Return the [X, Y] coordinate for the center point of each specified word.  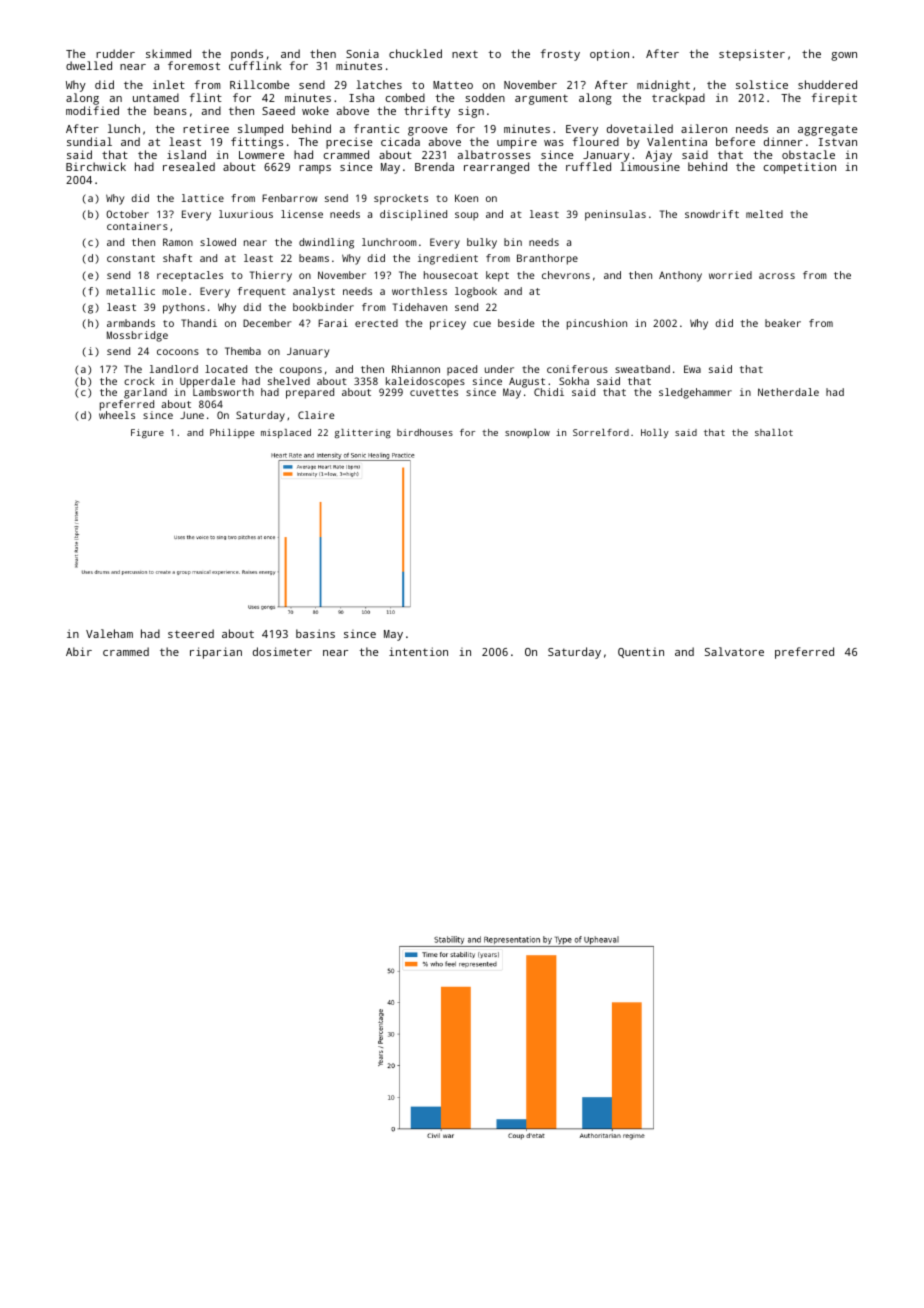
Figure [147, 433]
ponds [247, 55]
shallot [774, 432]
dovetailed [640, 128]
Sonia [362, 53]
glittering [363, 433]
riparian [216, 653]
